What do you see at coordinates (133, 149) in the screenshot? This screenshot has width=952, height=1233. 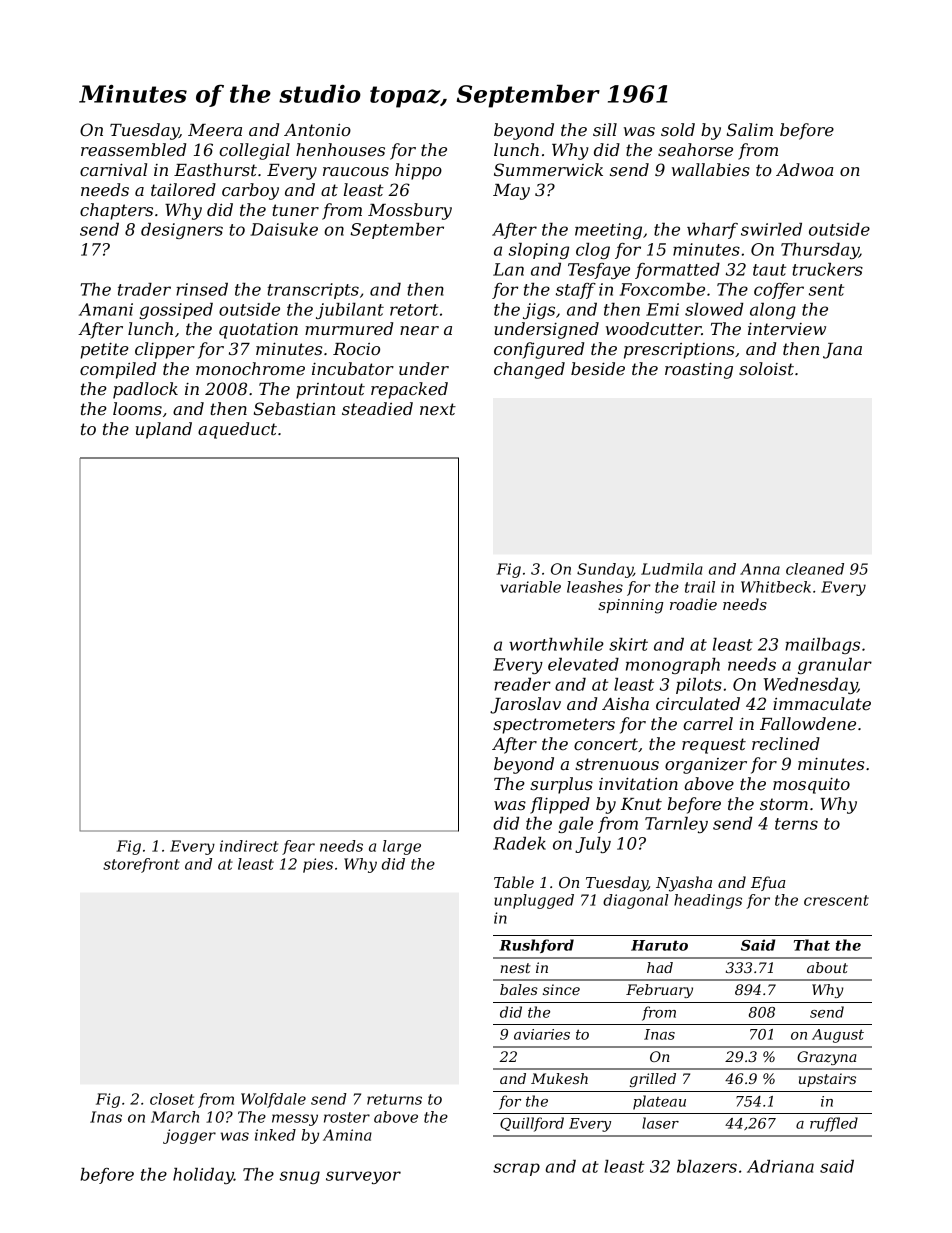 I see `reassembled` at bounding box center [133, 149].
